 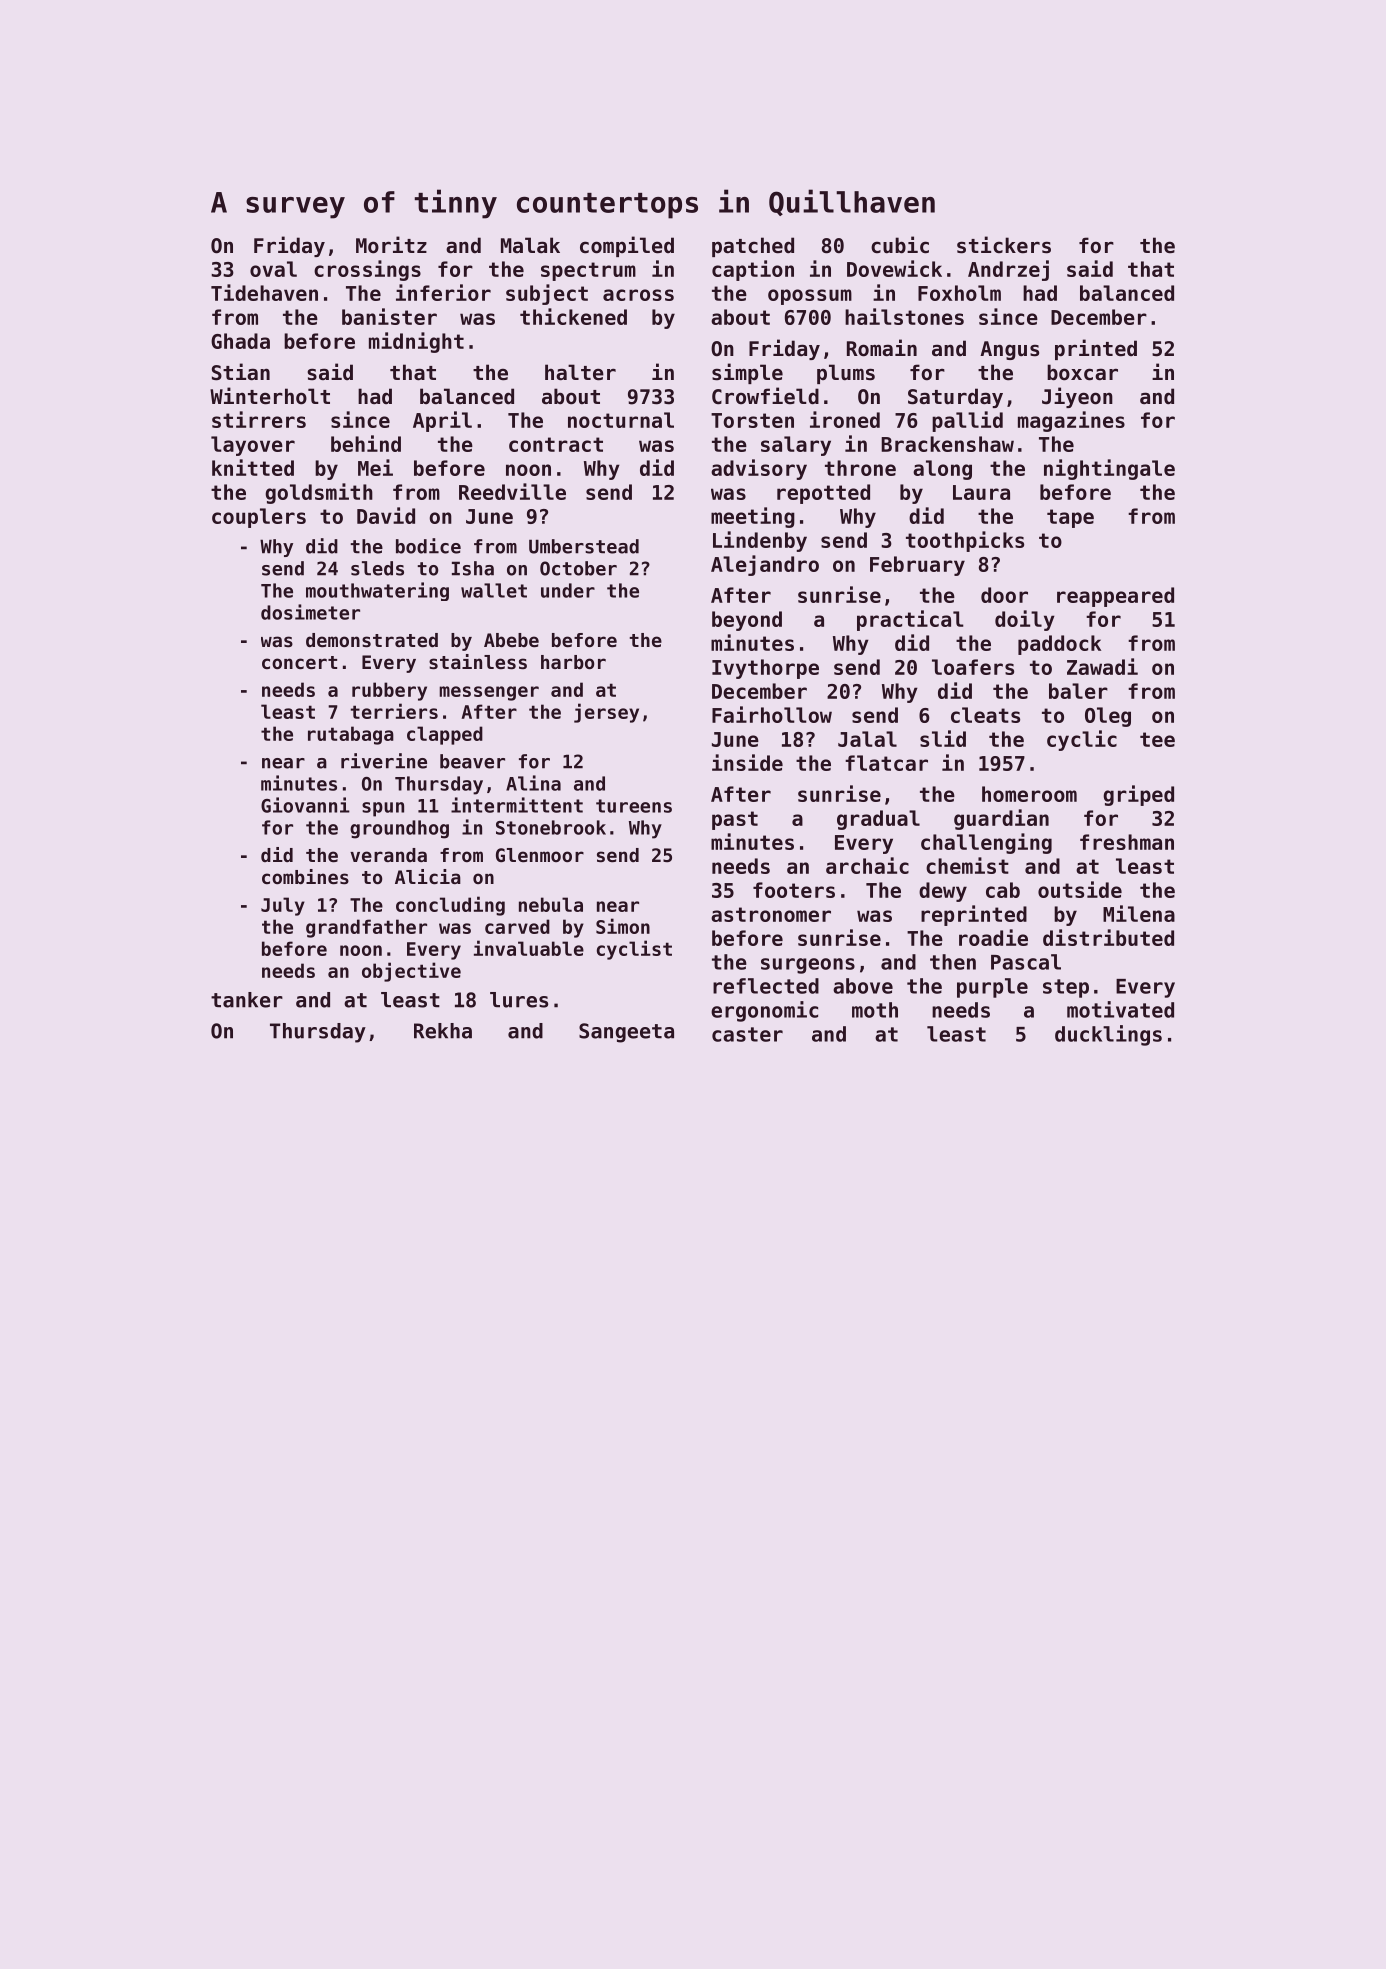 What do you see at coordinates (530, 245) in the page?
I see `Malak` at bounding box center [530, 245].
